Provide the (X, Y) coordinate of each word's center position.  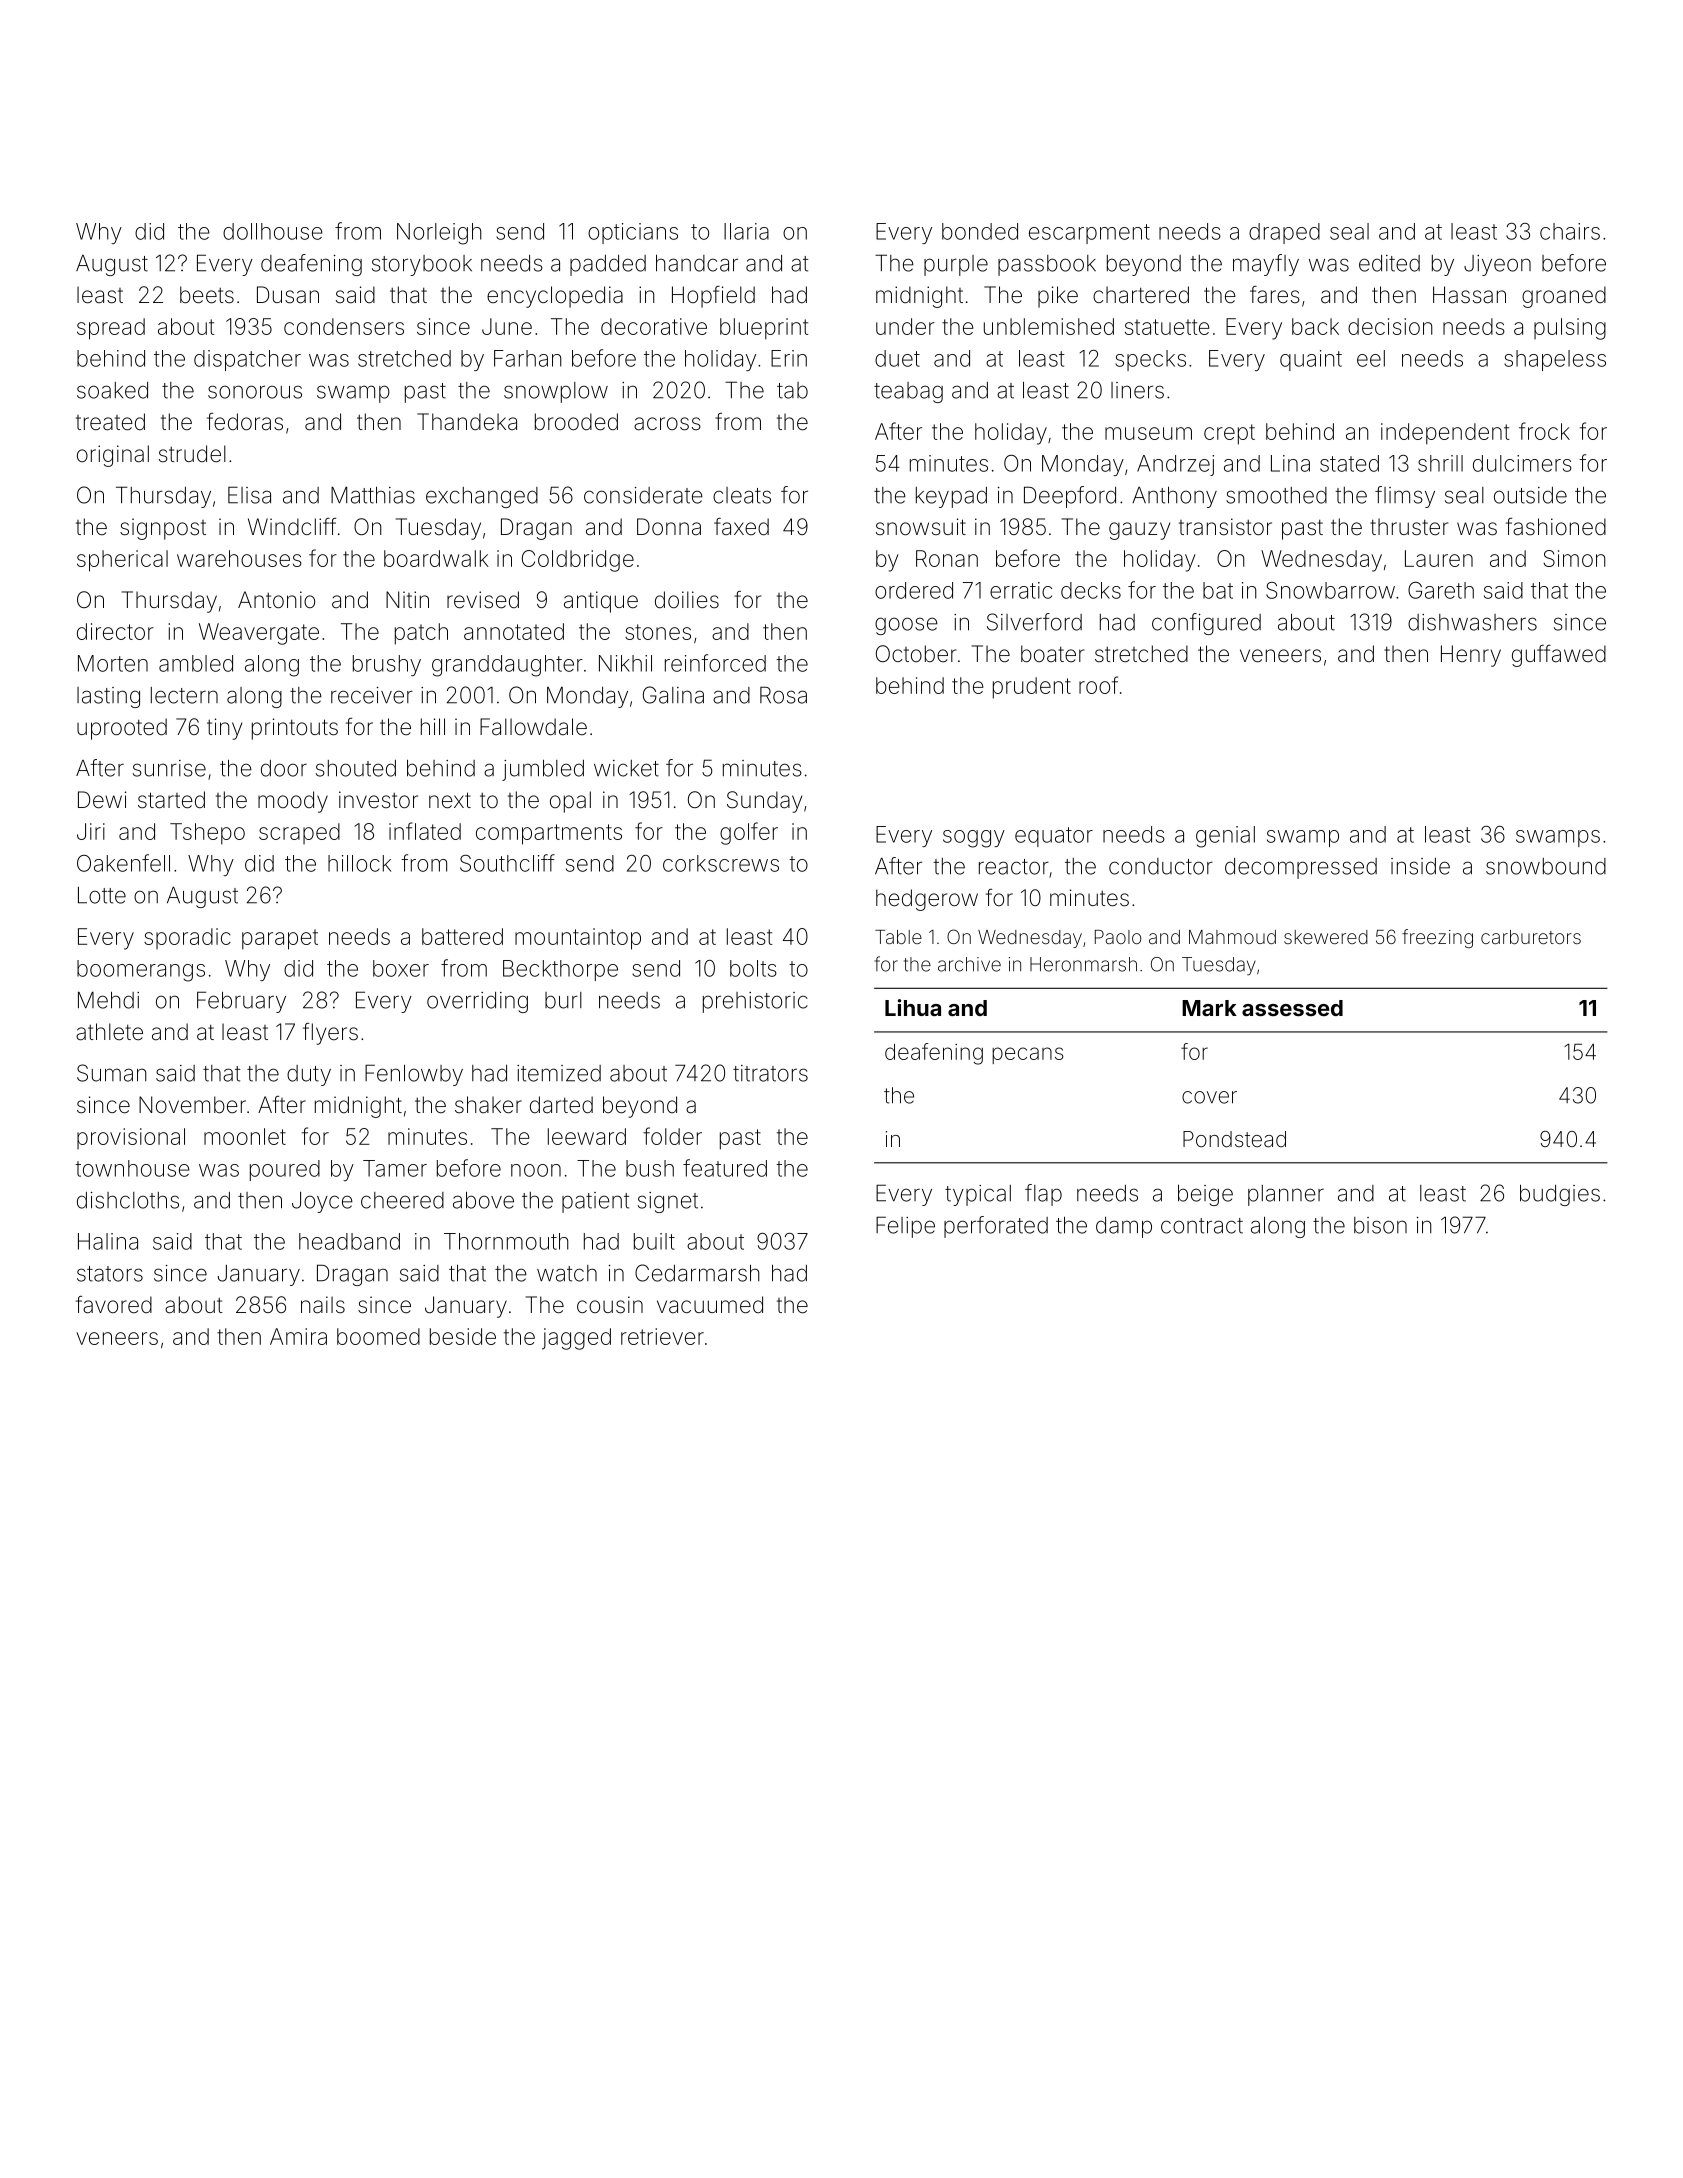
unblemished (1049, 326)
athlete (109, 1032)
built (654, 1241)
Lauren (1439, 558)
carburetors (1531, 937)
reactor (1014, 867)
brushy (387, 665)
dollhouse (273, 231)
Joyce (322, 1202)
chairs (1570, 231)
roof (1098, 685)
